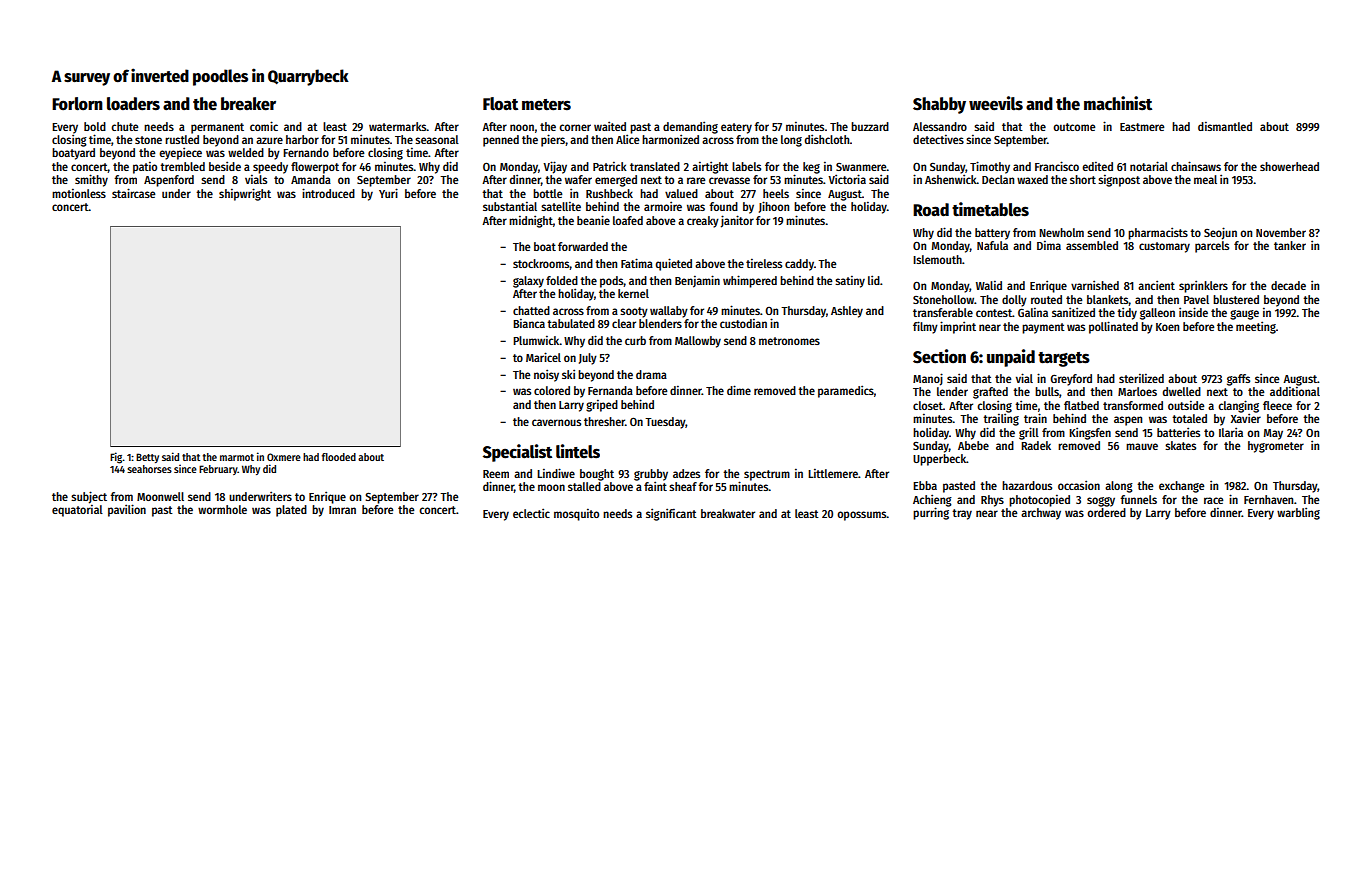  Describe the element at coordinates (77, 510) in the screenshot. I see `equatorial` at that location.
